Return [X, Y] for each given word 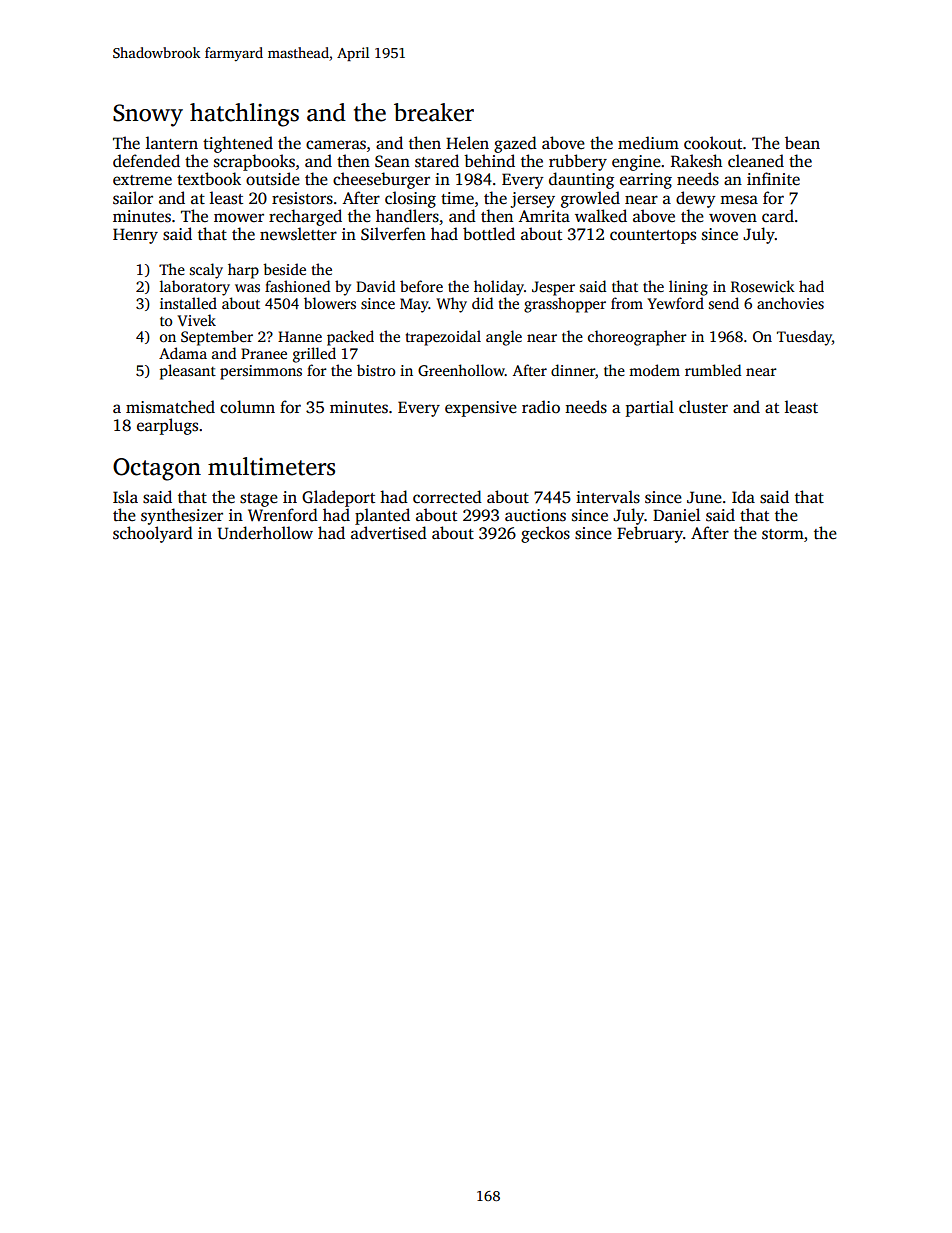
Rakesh [696, 161]
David [375, 286]
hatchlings [244, 115]
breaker [434, 112]
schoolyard [153, 534]
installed [188, 303]
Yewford [675, 303]
